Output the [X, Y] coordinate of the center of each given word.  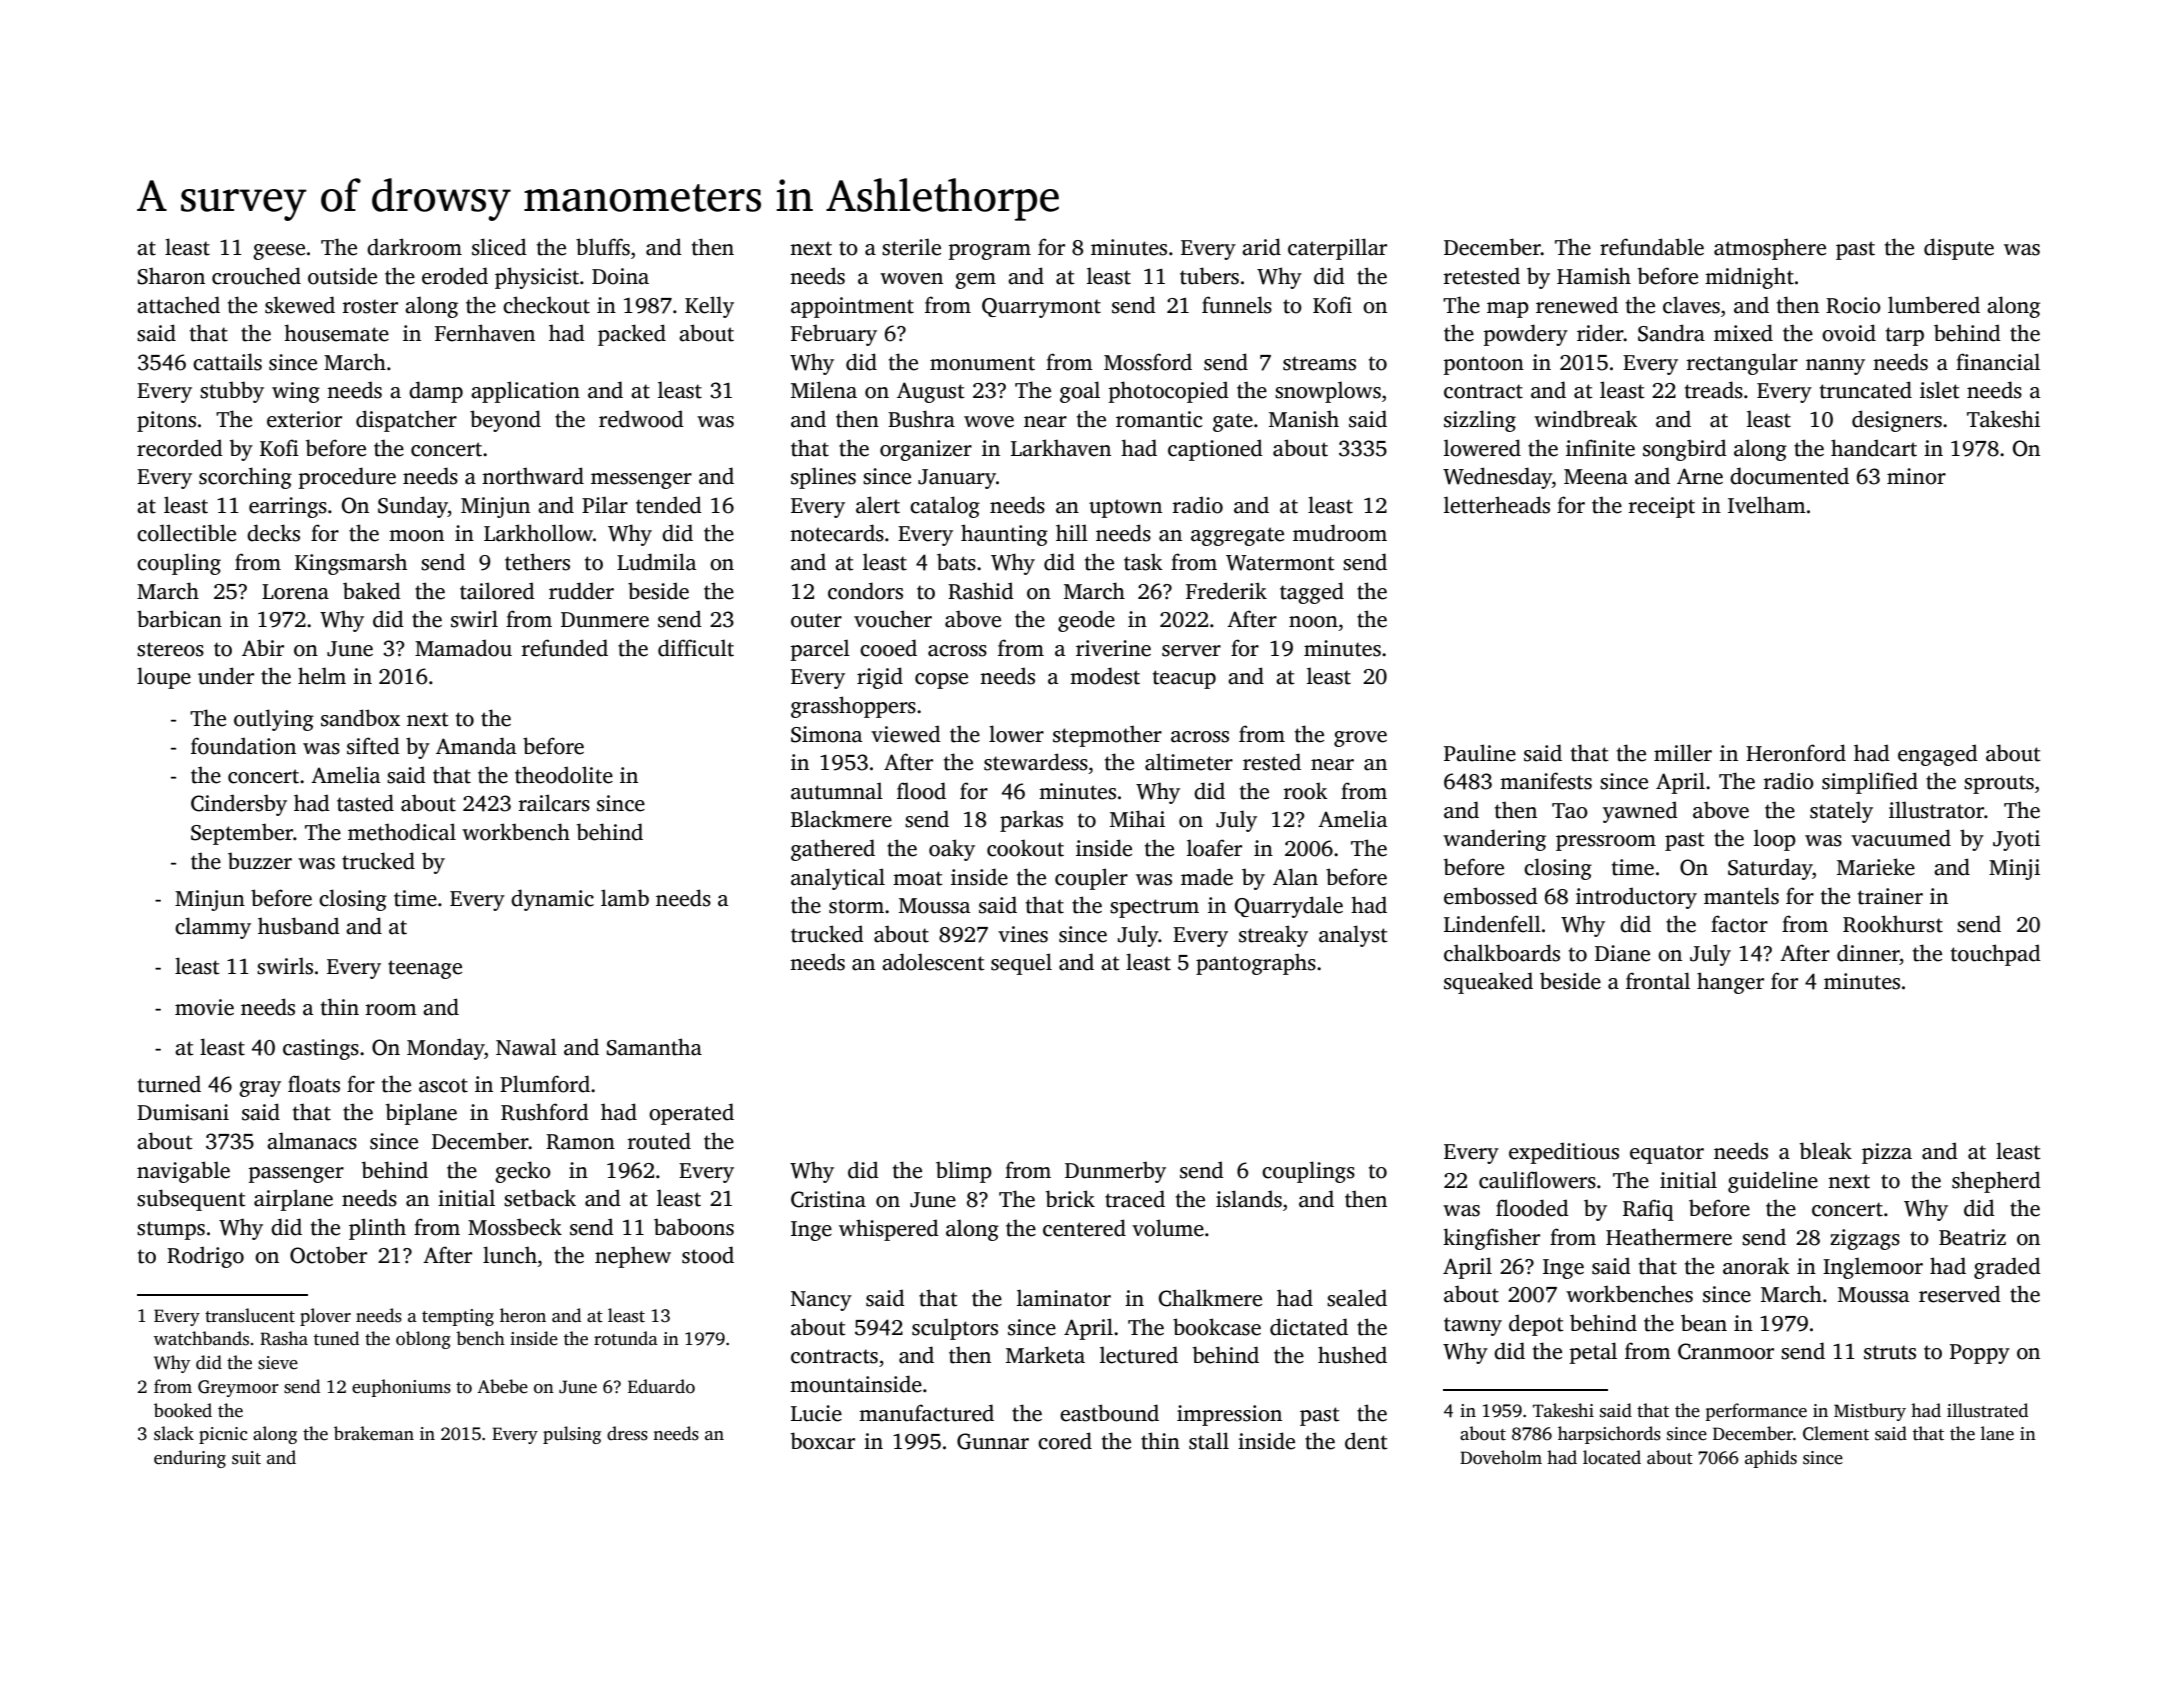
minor [1916, 476]
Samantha [654, 1047]
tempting [458, 1317]
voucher [893, 619]
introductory [1636, 898]
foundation [243, 746]
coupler [1091, 879]
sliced [499, 247]
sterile [911, 247]
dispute [1959, 249]
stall [1209, 1441]
